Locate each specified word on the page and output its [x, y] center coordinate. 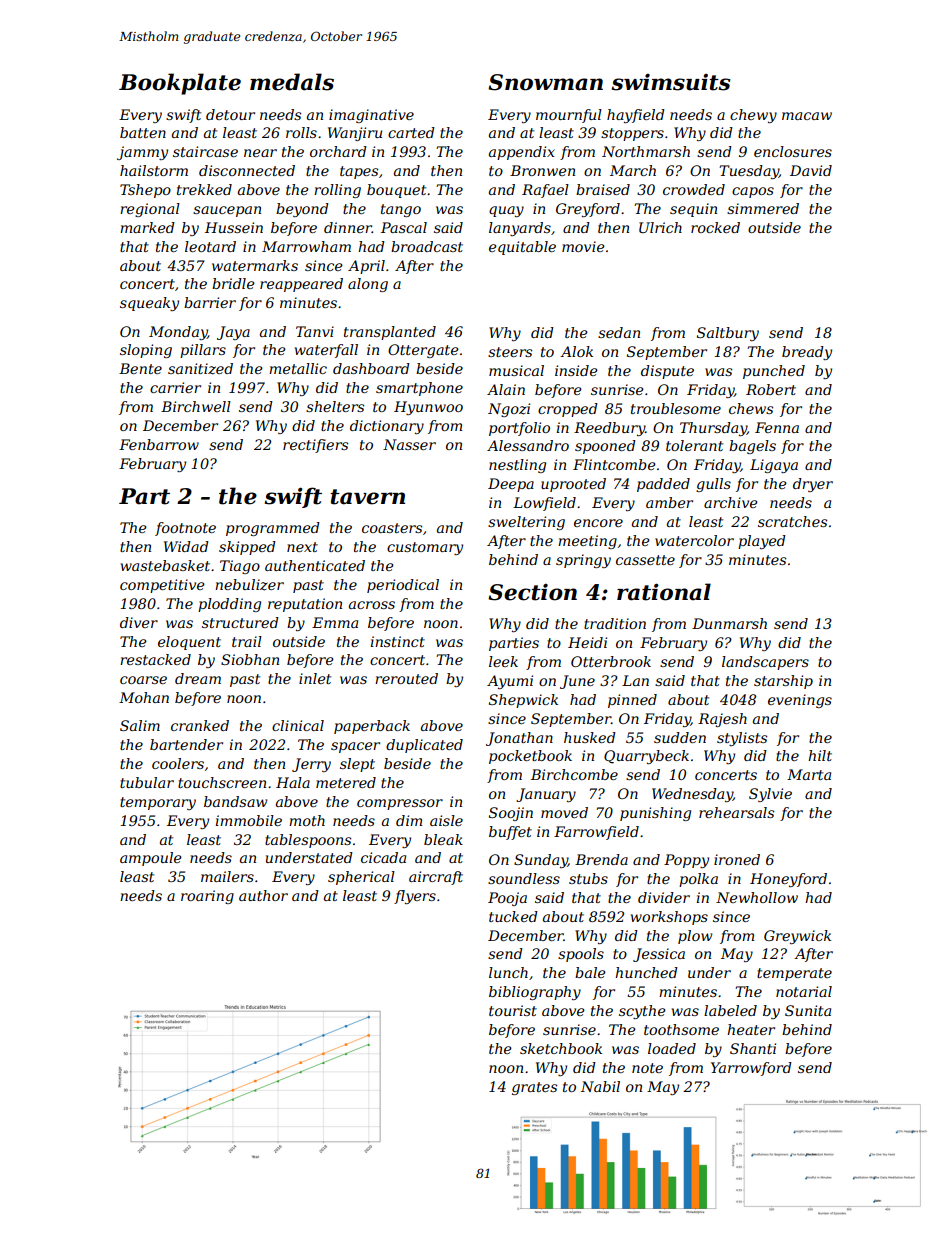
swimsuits [670, 82]
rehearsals [736, 812]
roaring [207, 897]
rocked [715, 227]
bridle [233, 283]
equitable [522, 248]
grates [534, 1088]
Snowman [545, 82]
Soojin [511, 814]
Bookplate [180, 84]
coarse [143, 680]
